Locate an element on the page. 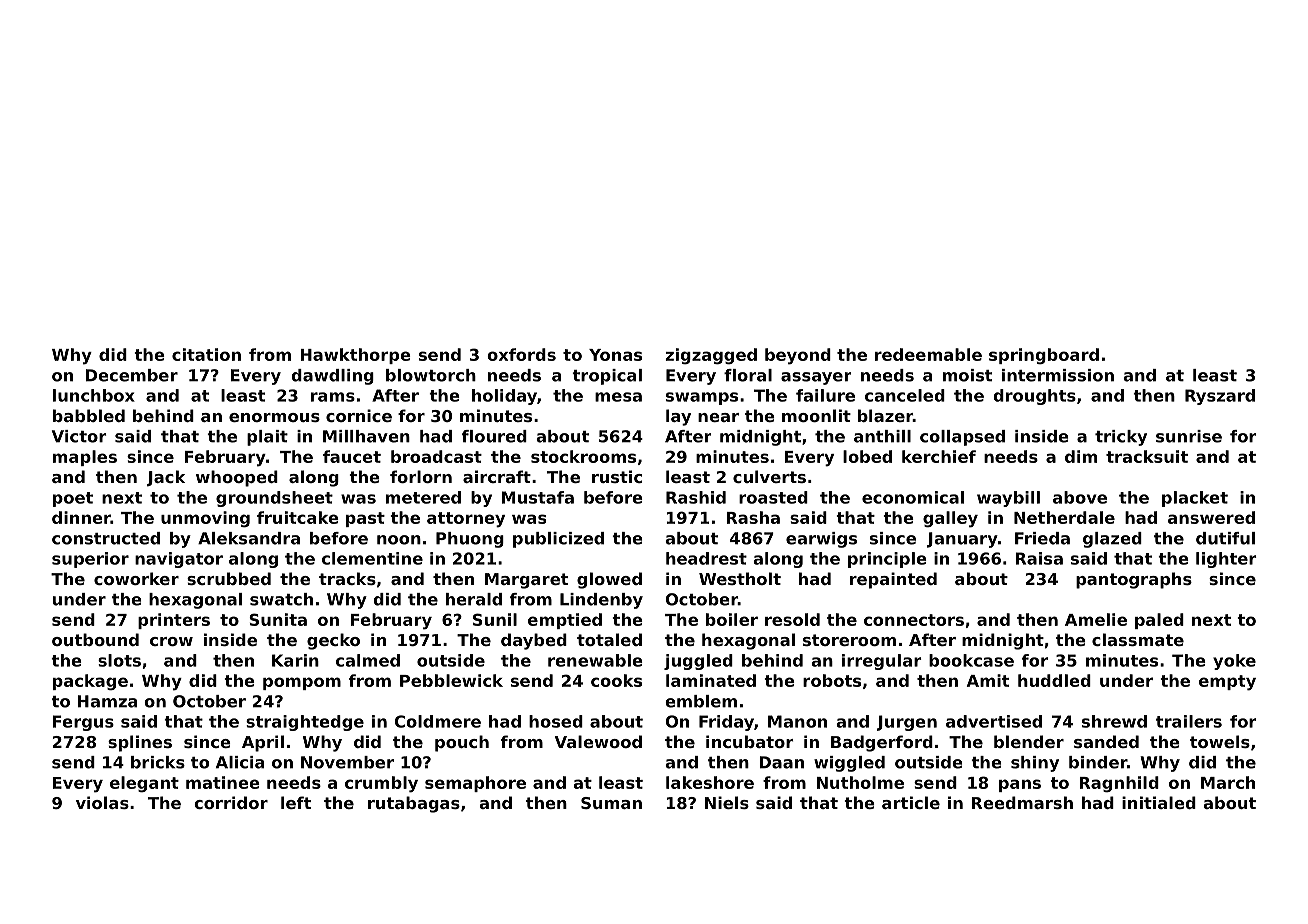  Mustafa is located at coordinates (538, 497).
